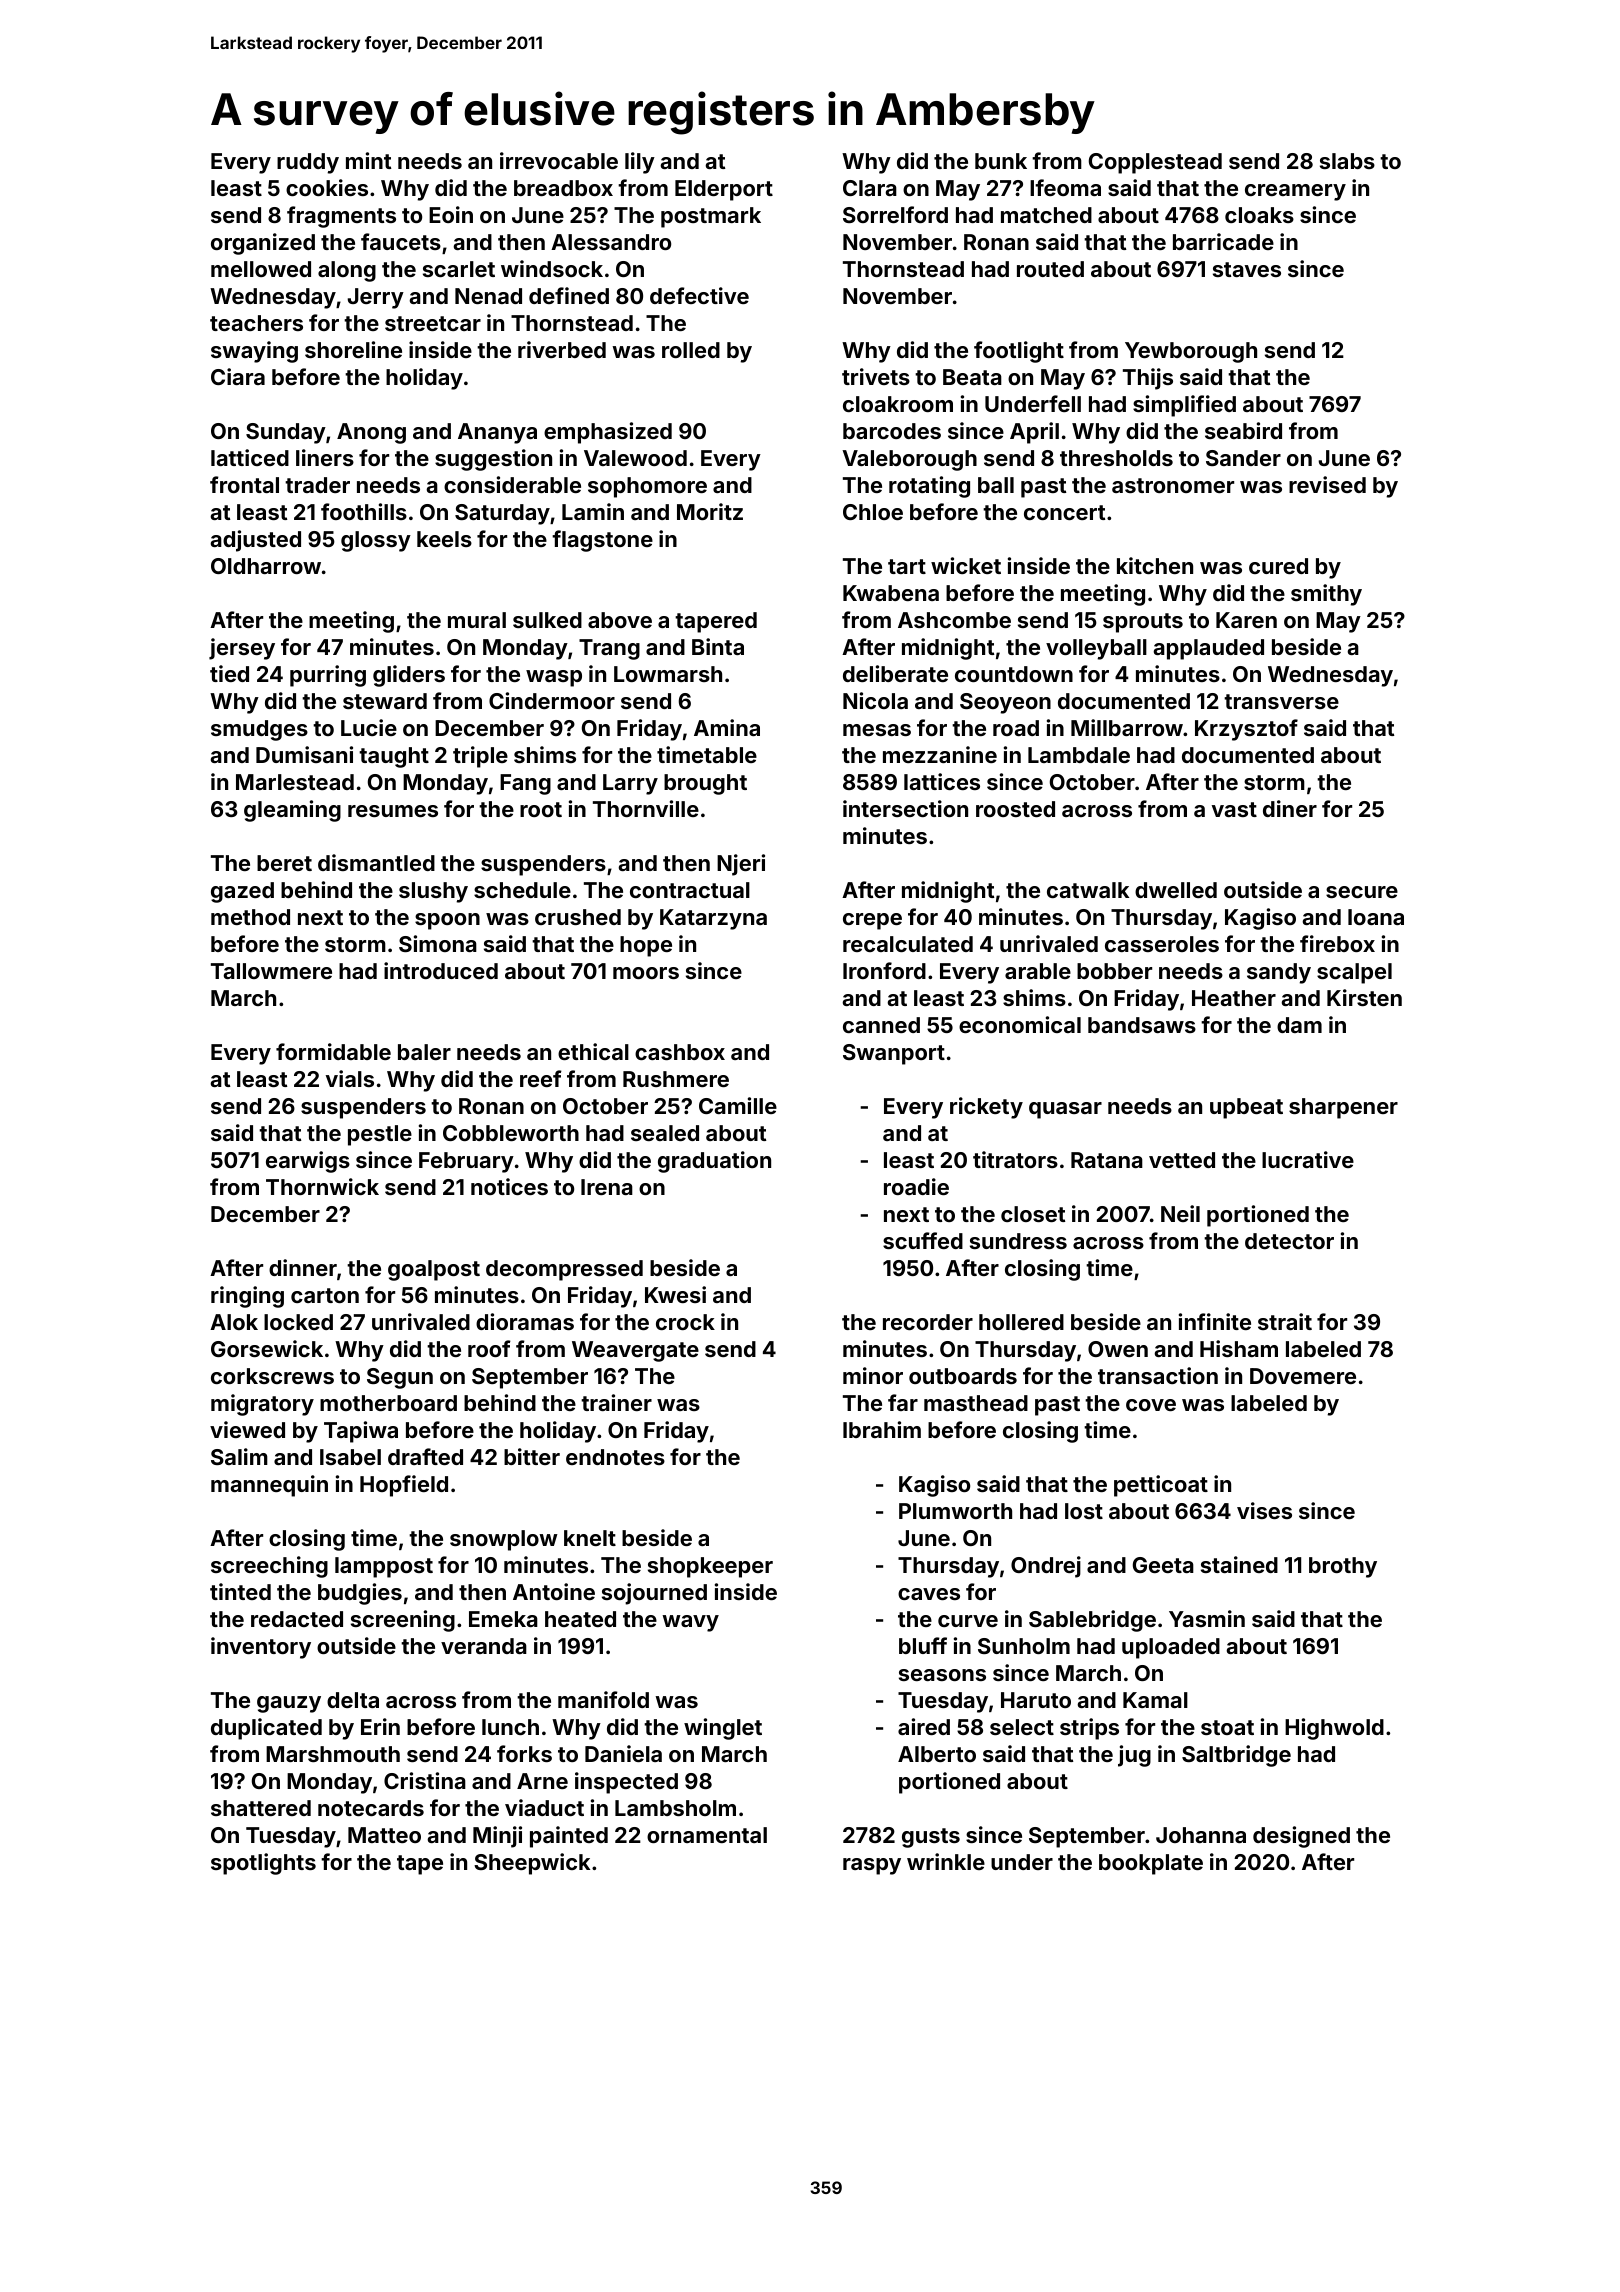 This page has width=1620, height=2292. I want to click on glossy, so click(376, 541).
